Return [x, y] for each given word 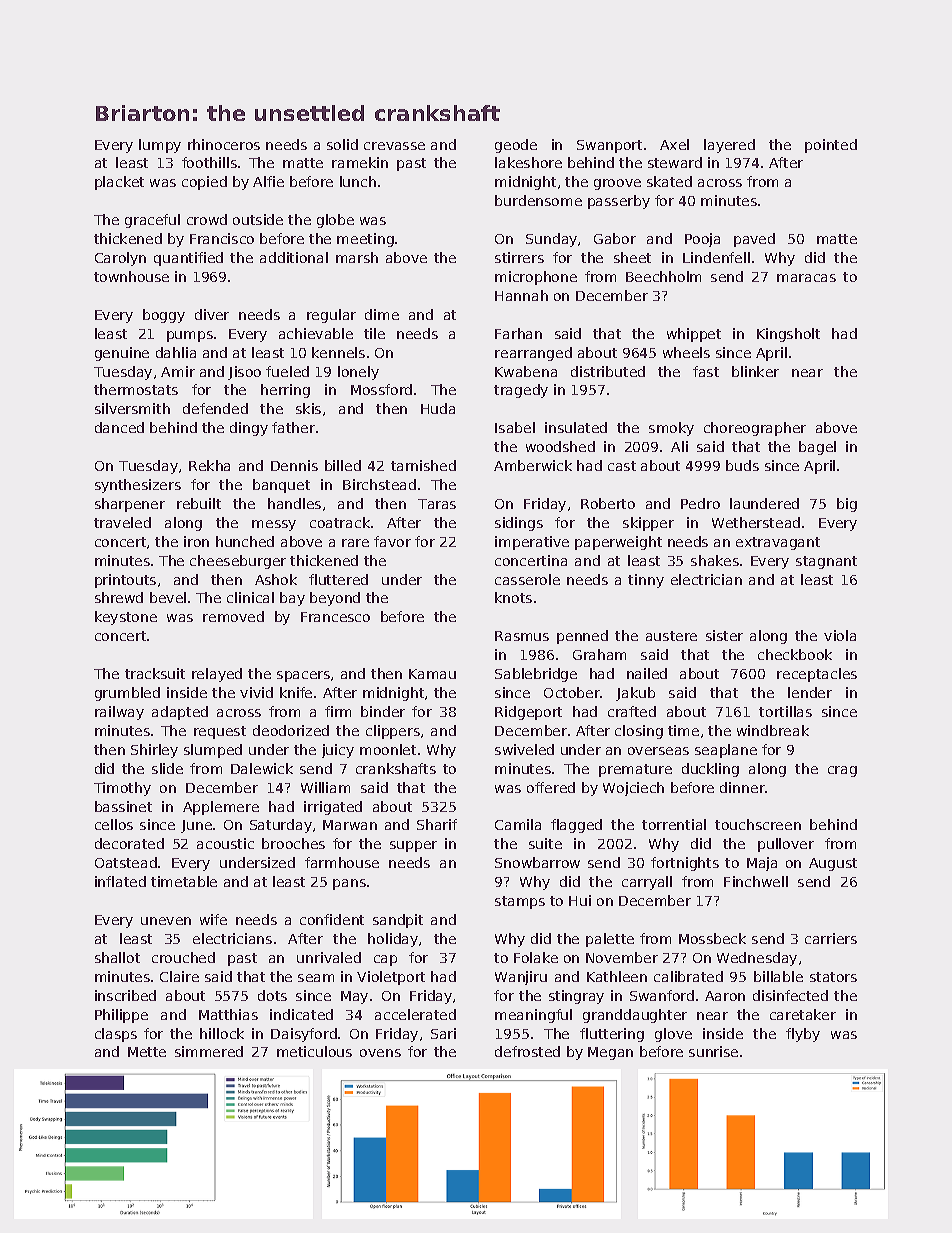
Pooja [702, 240]
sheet [632, 257]
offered [551, 787]
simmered [209, 1051]
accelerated [415, 1014]
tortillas [785, 711]
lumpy [160, 146]
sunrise [713, 1051]
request [220, 732]
